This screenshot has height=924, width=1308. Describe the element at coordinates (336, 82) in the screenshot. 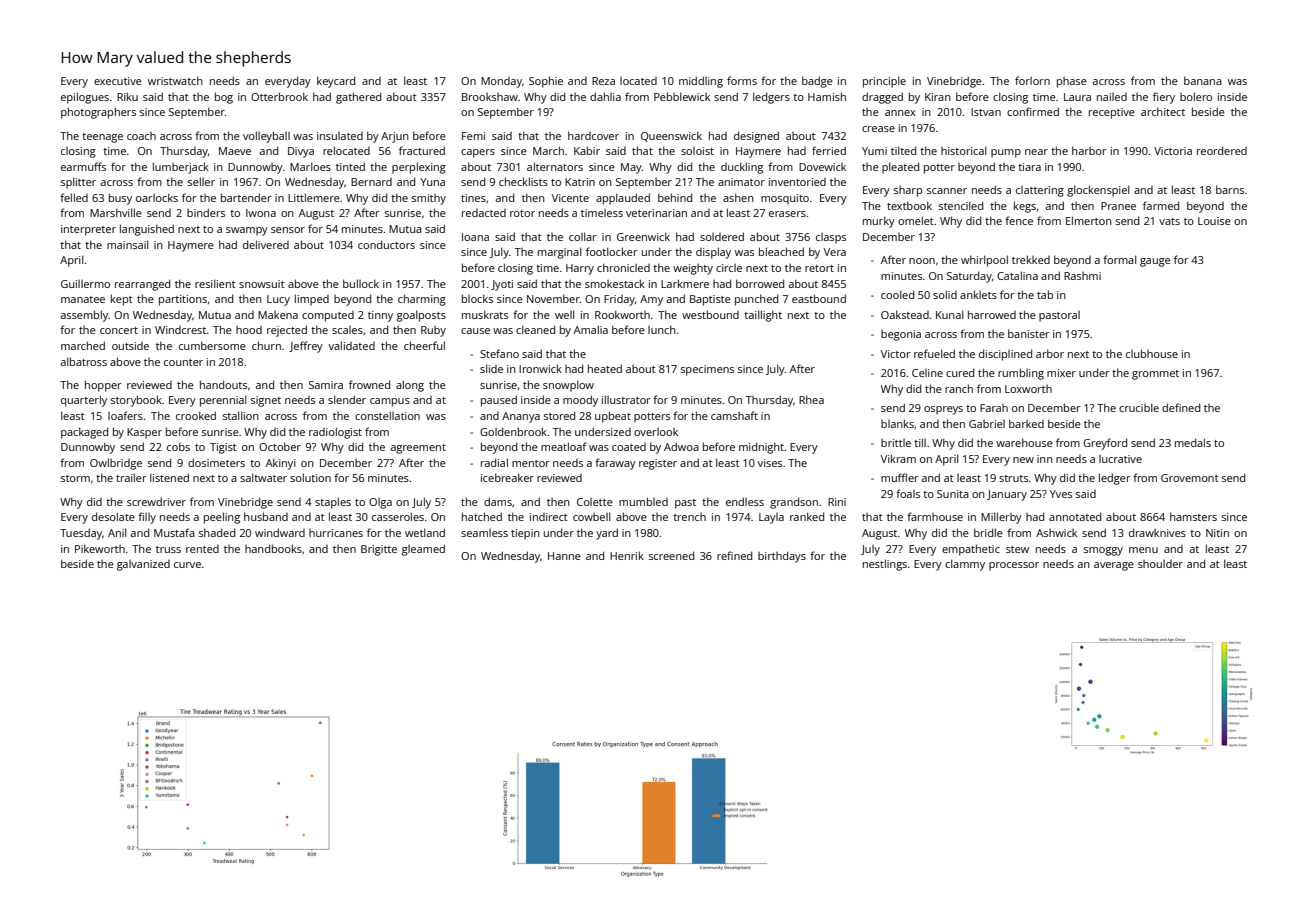

I see `keycard` at that location.
